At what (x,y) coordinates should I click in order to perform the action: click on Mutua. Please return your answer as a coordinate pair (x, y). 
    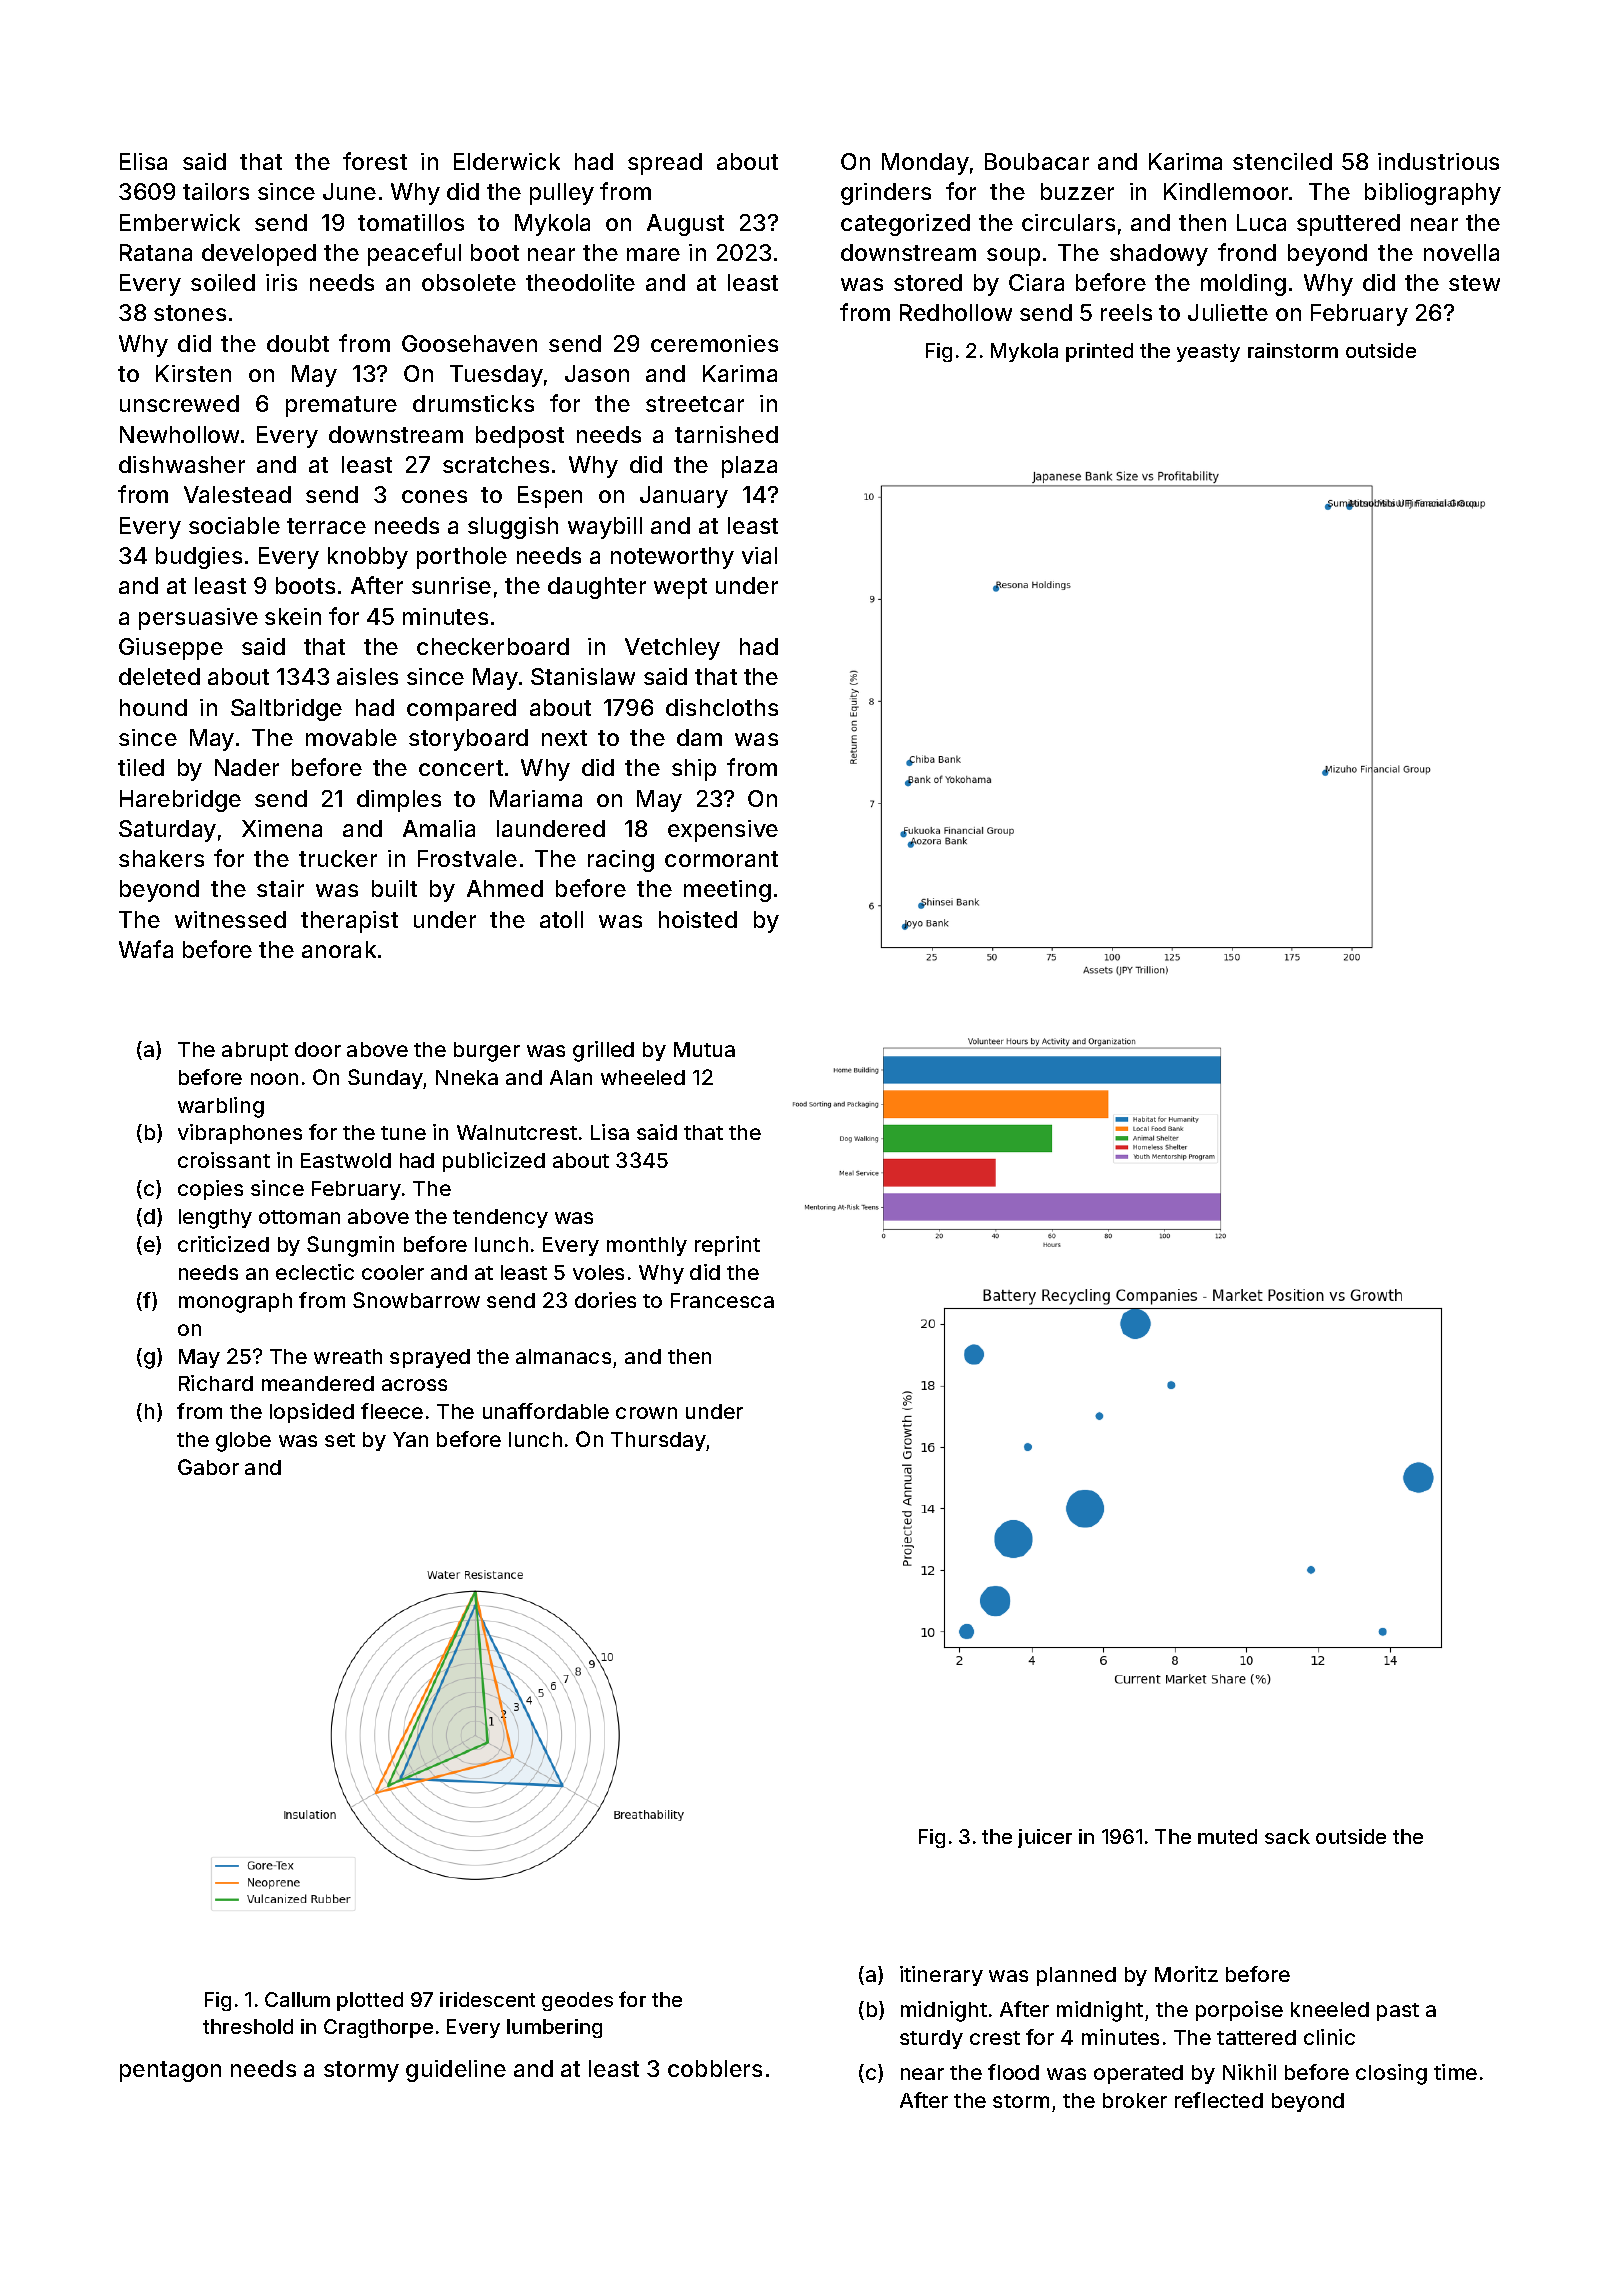
    Looking at the image, I should click on (704, 1049).
